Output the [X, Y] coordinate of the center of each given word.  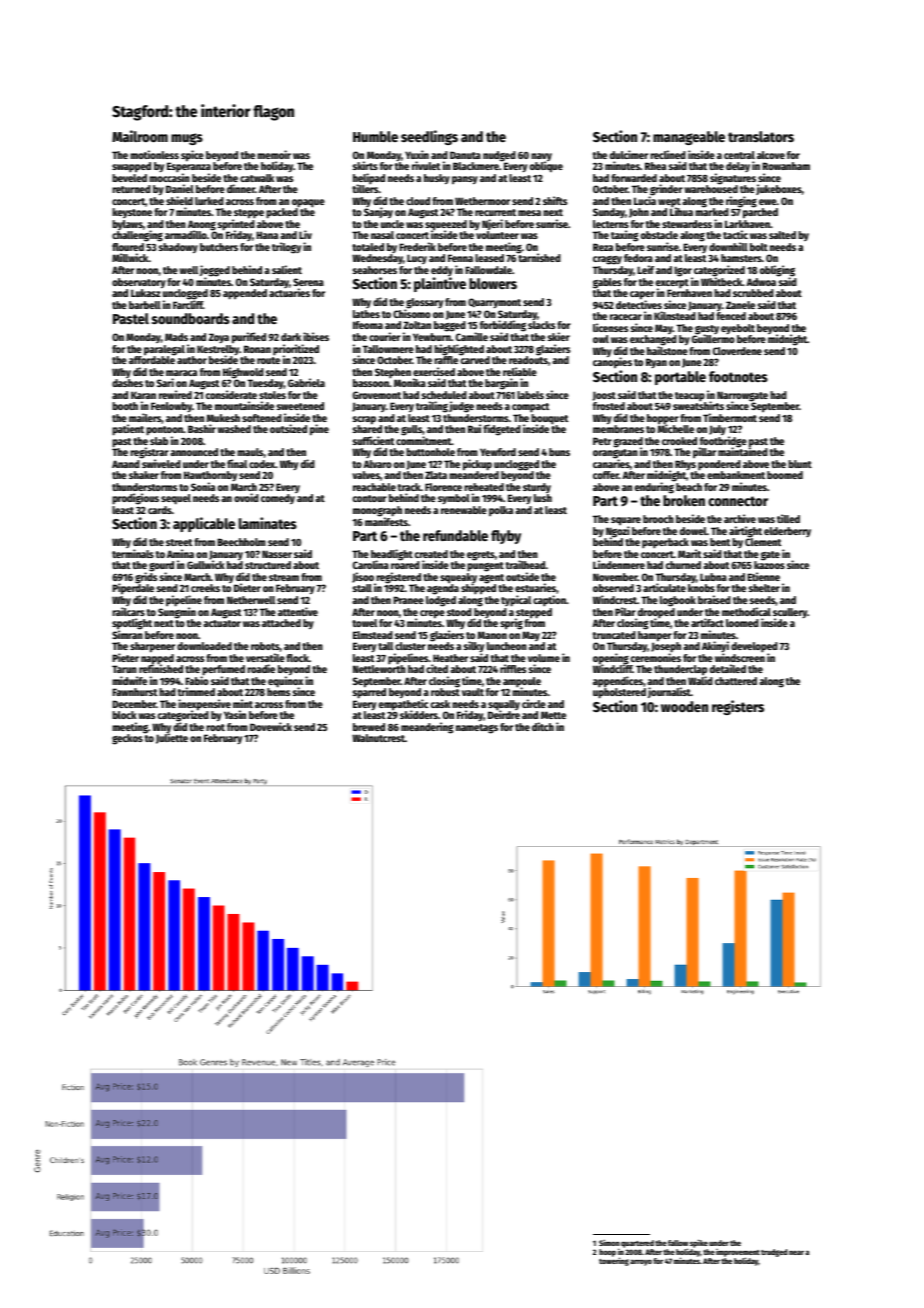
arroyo [641, 1262]
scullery [790, 613]
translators [761, 136]
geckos [127, 739]
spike [699, 1243]
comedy [278, 499]
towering [614, 1261]
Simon [609, 1242]
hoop [607, 1253]
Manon [492, 635]
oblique [546, 167]
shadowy [178, 248]
